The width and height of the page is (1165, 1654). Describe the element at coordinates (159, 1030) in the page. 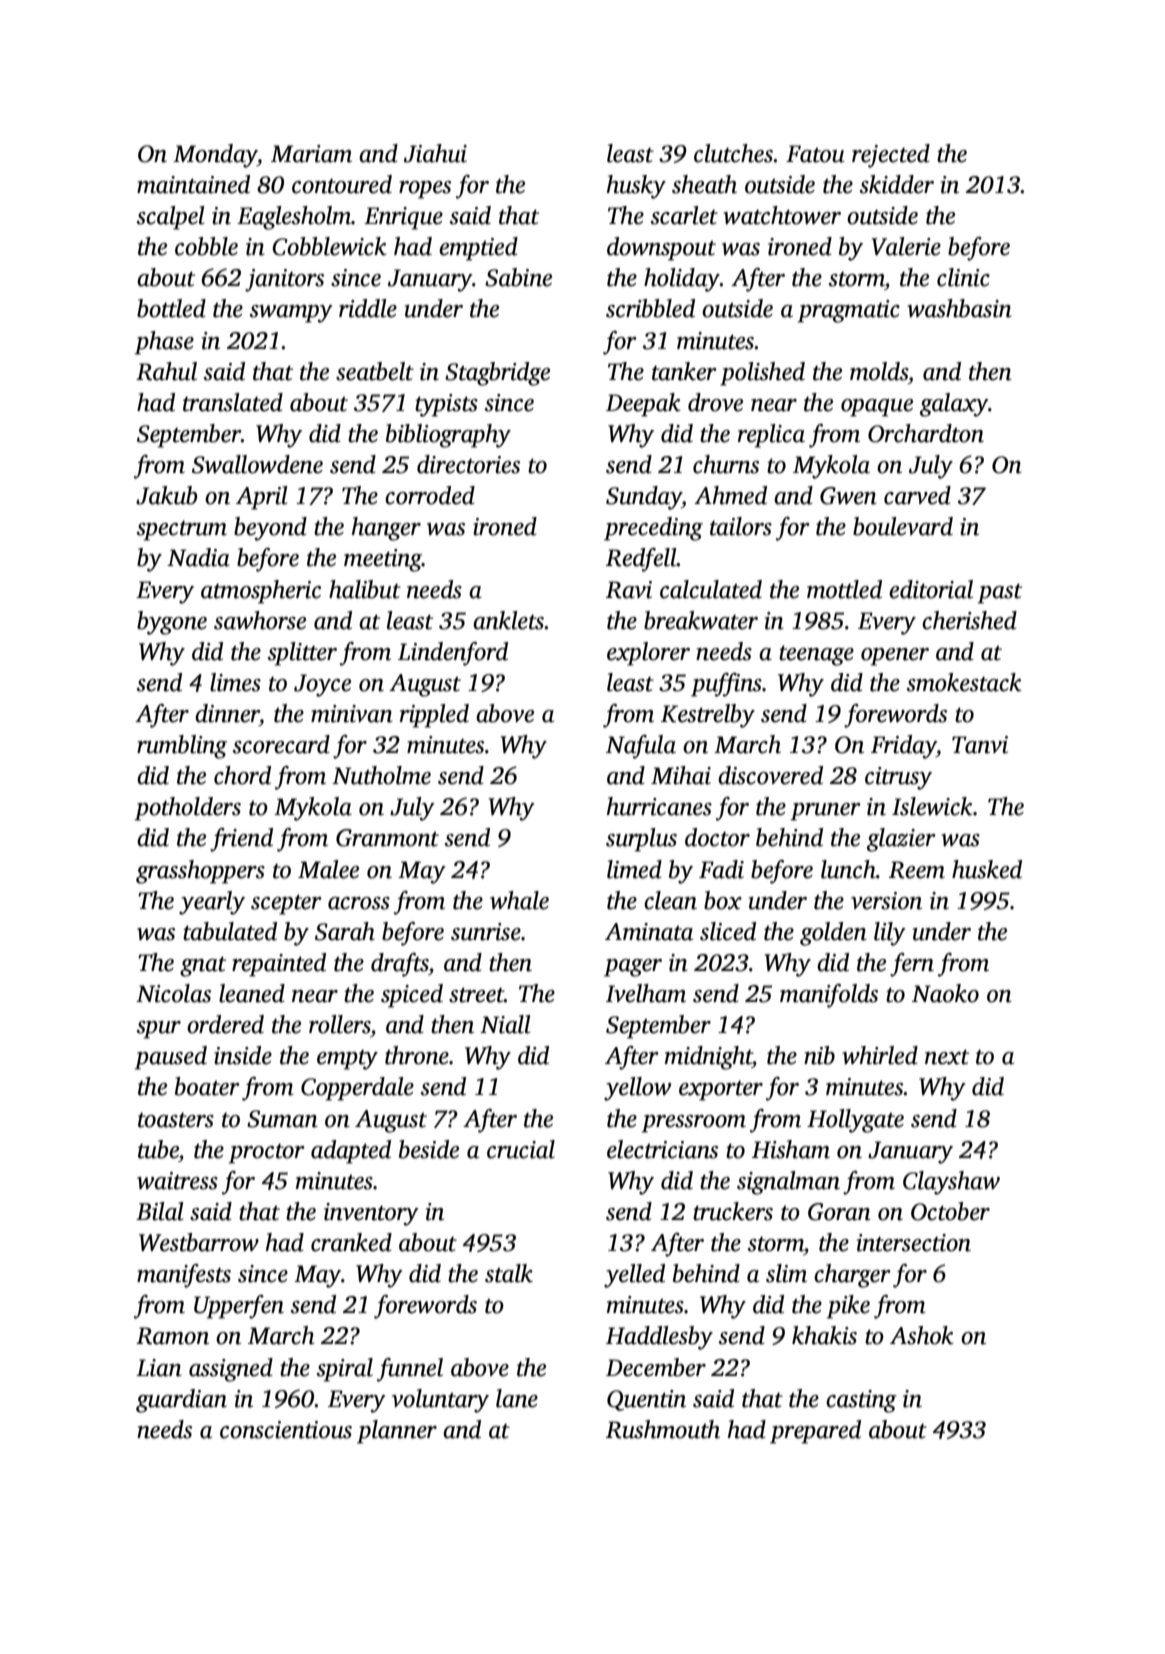

I see `spur` at that location.
